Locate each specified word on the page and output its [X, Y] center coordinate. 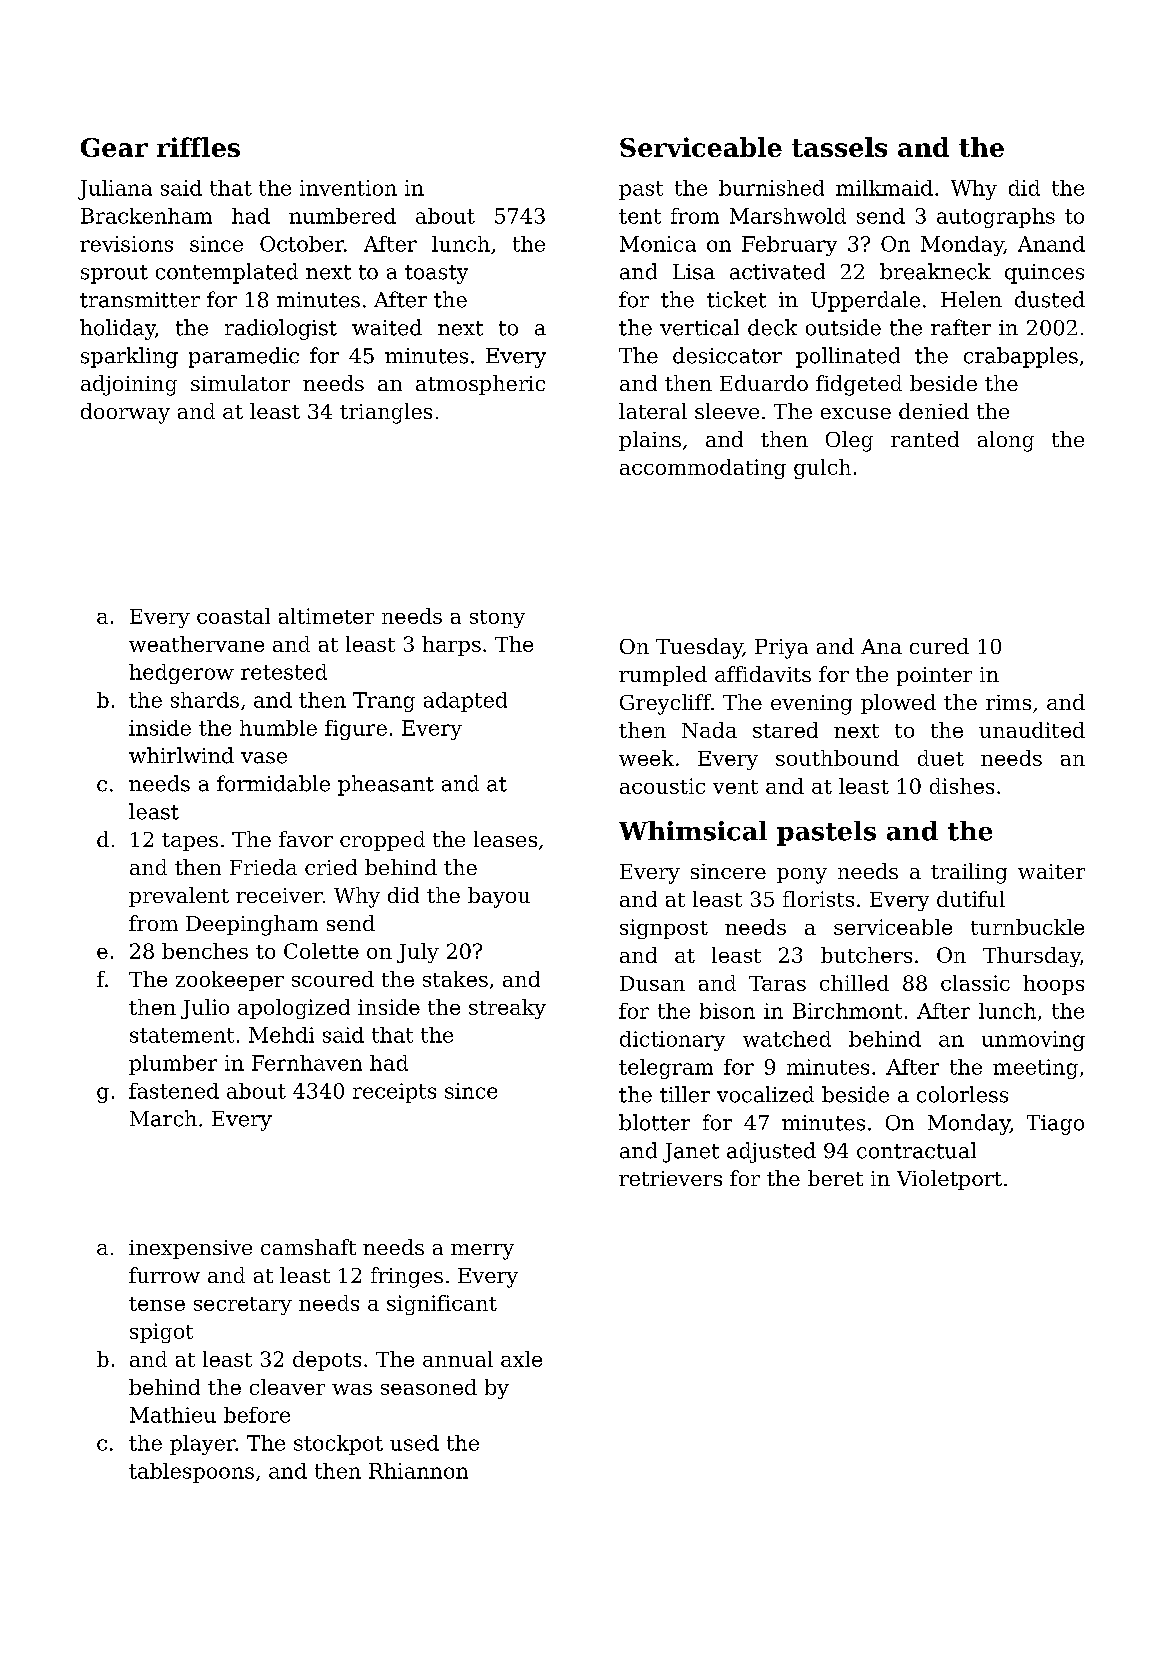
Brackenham [146, 216]
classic [975, 983]
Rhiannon [418, 1471]
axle [521, 1359]
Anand [1051, 244]
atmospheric [480, 385]
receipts [394, 1093]
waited [387, 327]
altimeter [326, 616]
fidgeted [859, 385]
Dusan [652, 983]
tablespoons [191, 1473]
